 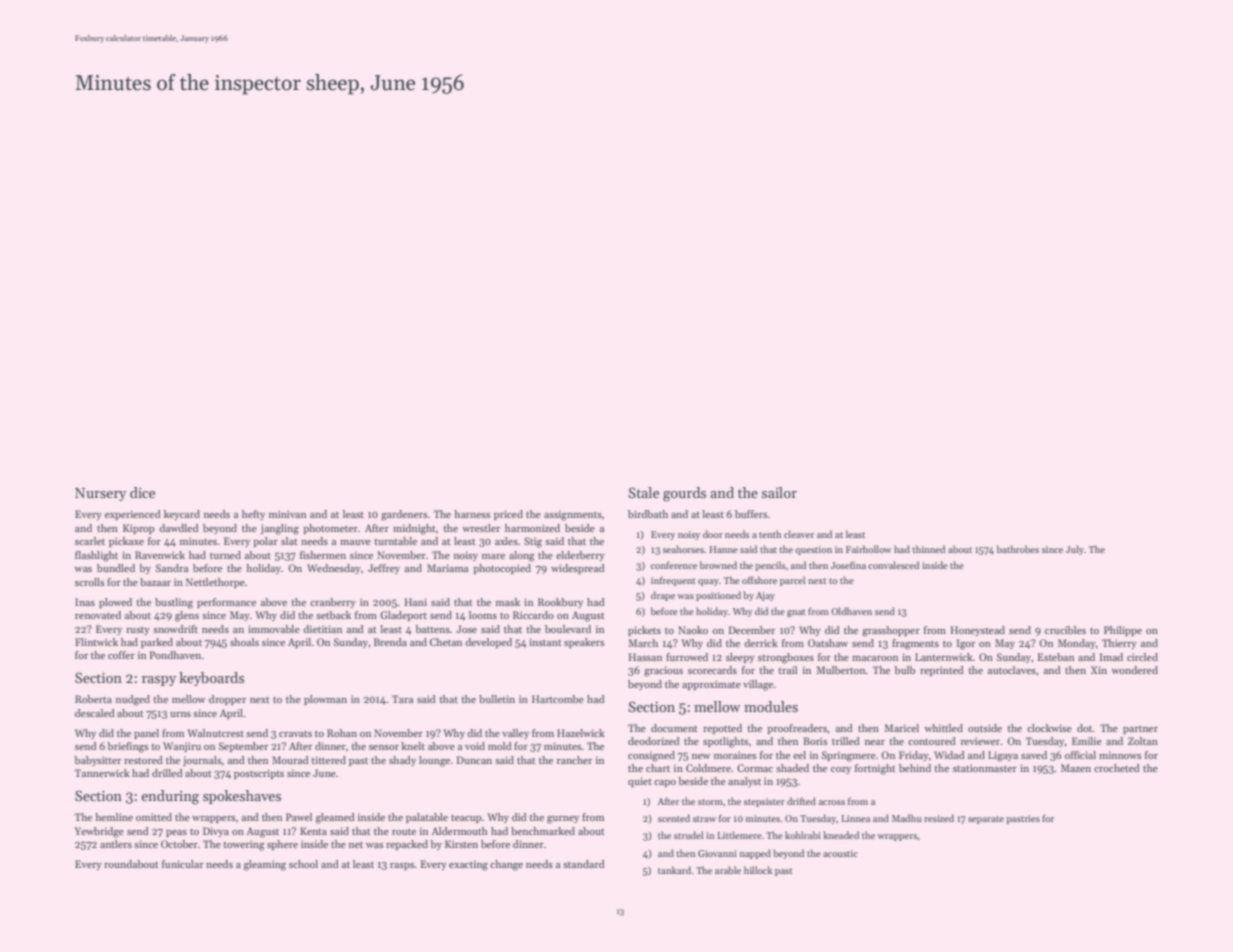 I want to click on thinned, so click(x=928, y=549).
